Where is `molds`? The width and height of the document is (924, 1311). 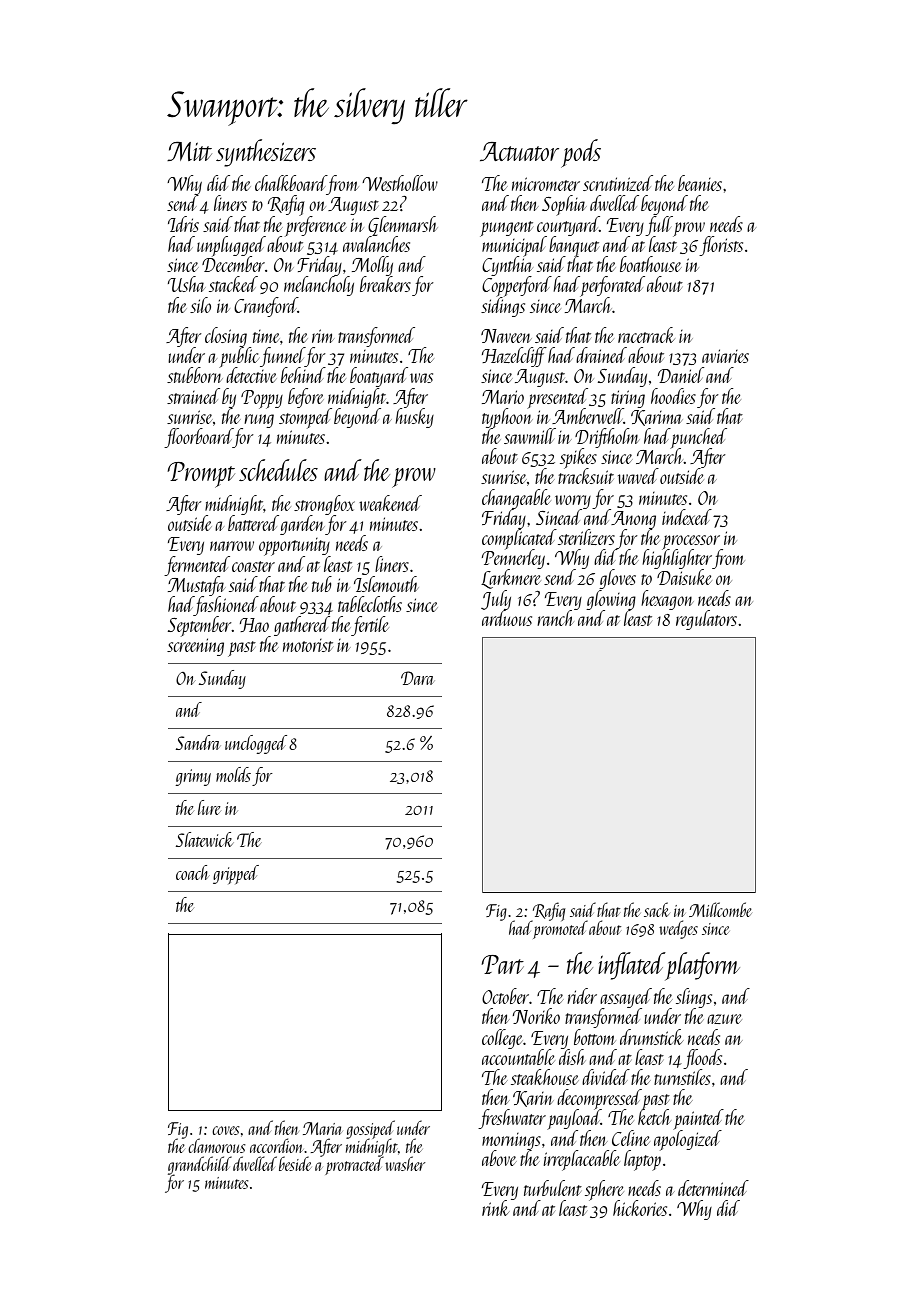 molds is located at coordinates (233, 774).
